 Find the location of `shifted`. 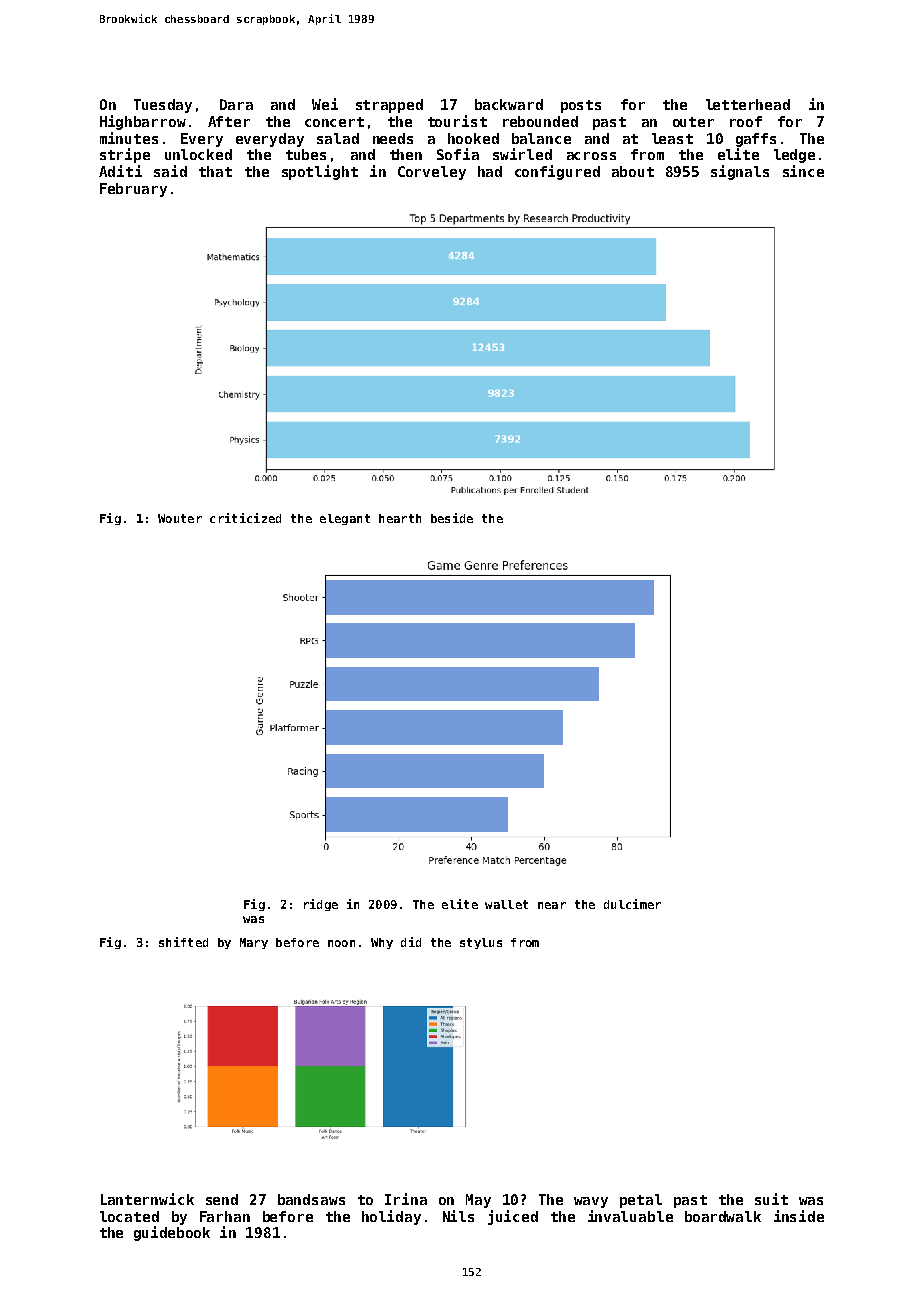

shifted is located at coordinates (183, 942).
